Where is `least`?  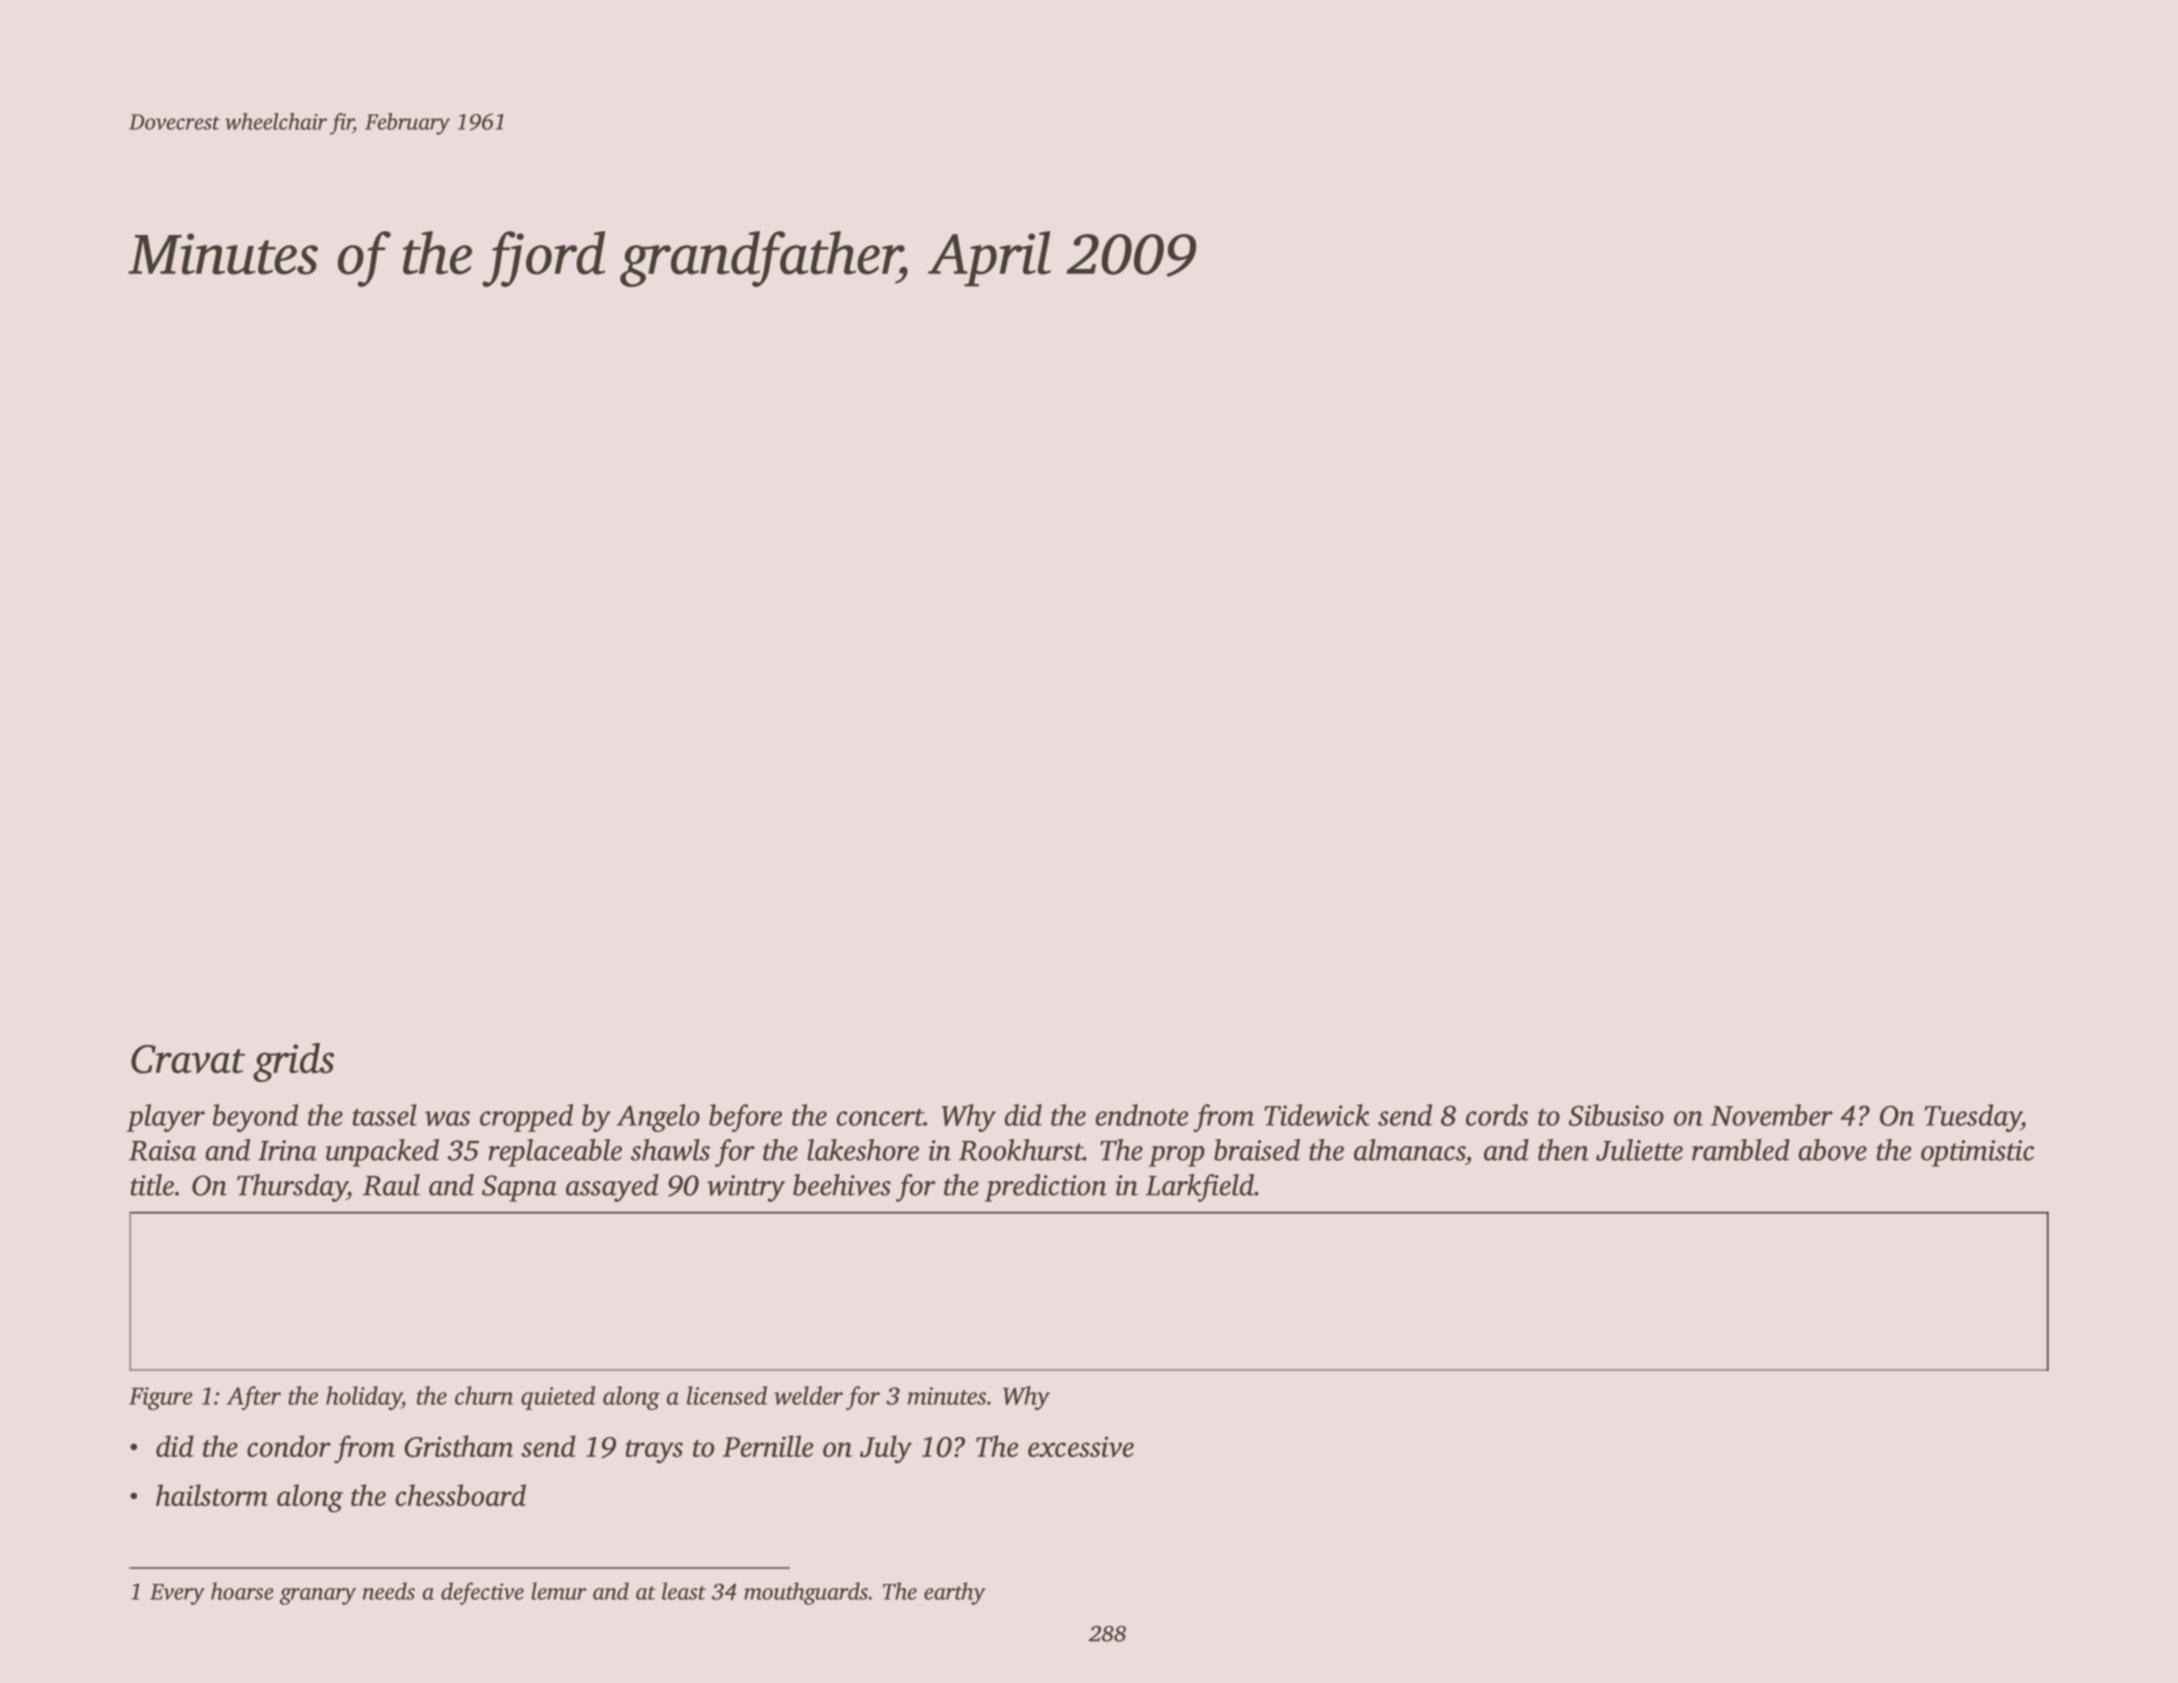
least is located at coordinates (684, 1591).
